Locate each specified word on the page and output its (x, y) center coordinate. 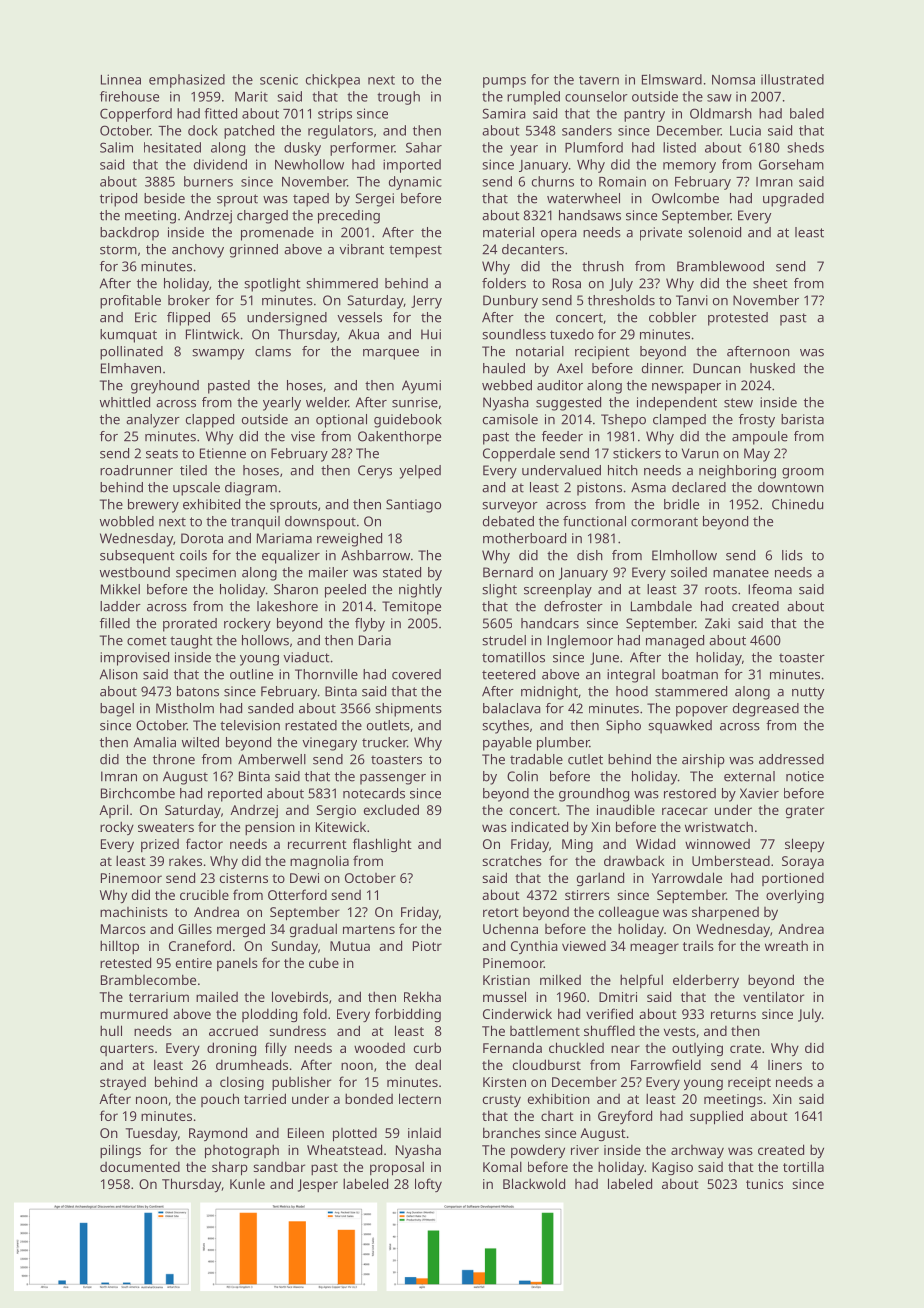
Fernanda (512, 1047)
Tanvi (692, 300)
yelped (420, 472)
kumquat (128, 336)
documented (140, 1167)
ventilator (773, 996)
